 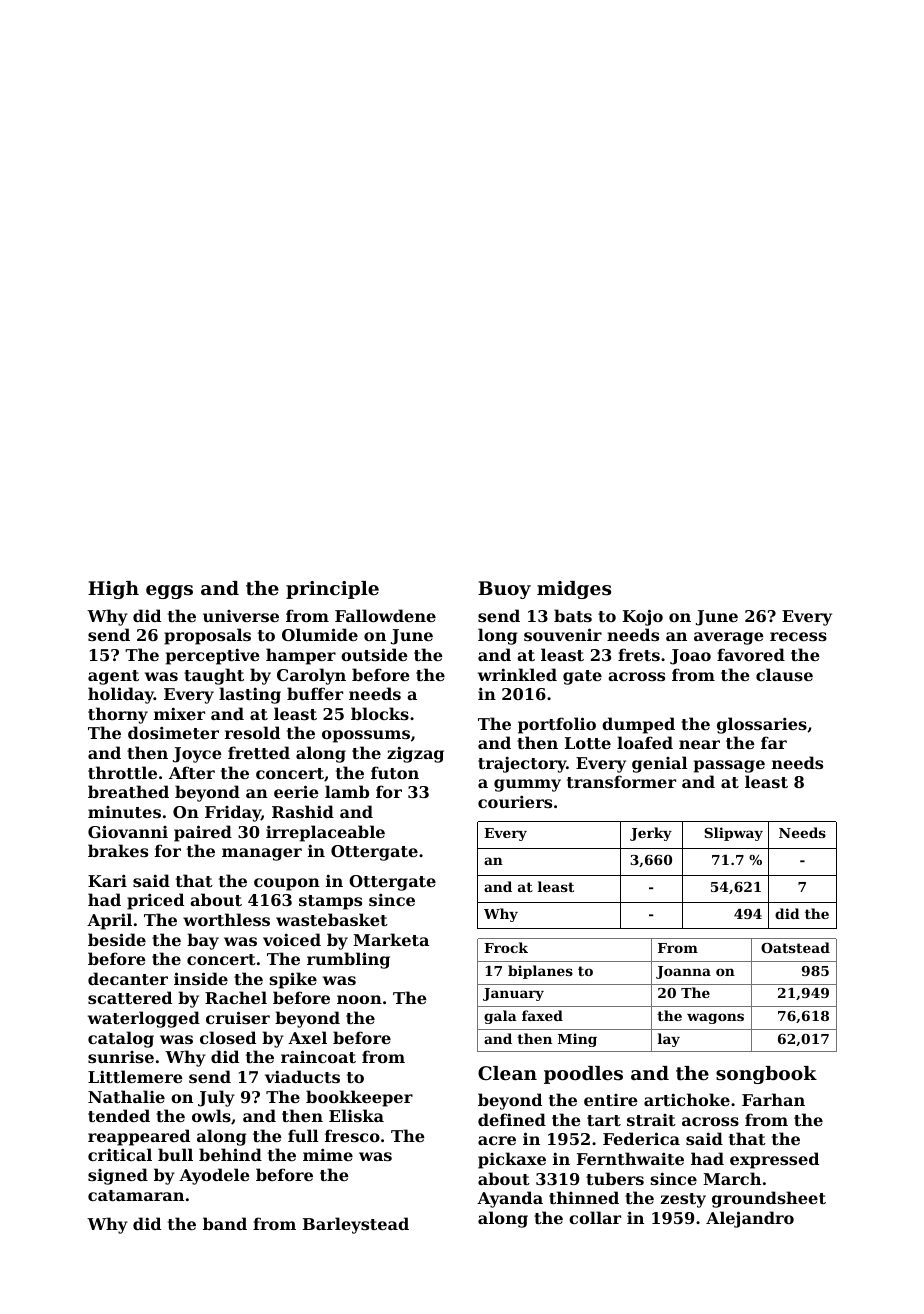 What do you see at coordinates (179, 713) in the document?
I see `mixer` at bounding box center [179, 713].
